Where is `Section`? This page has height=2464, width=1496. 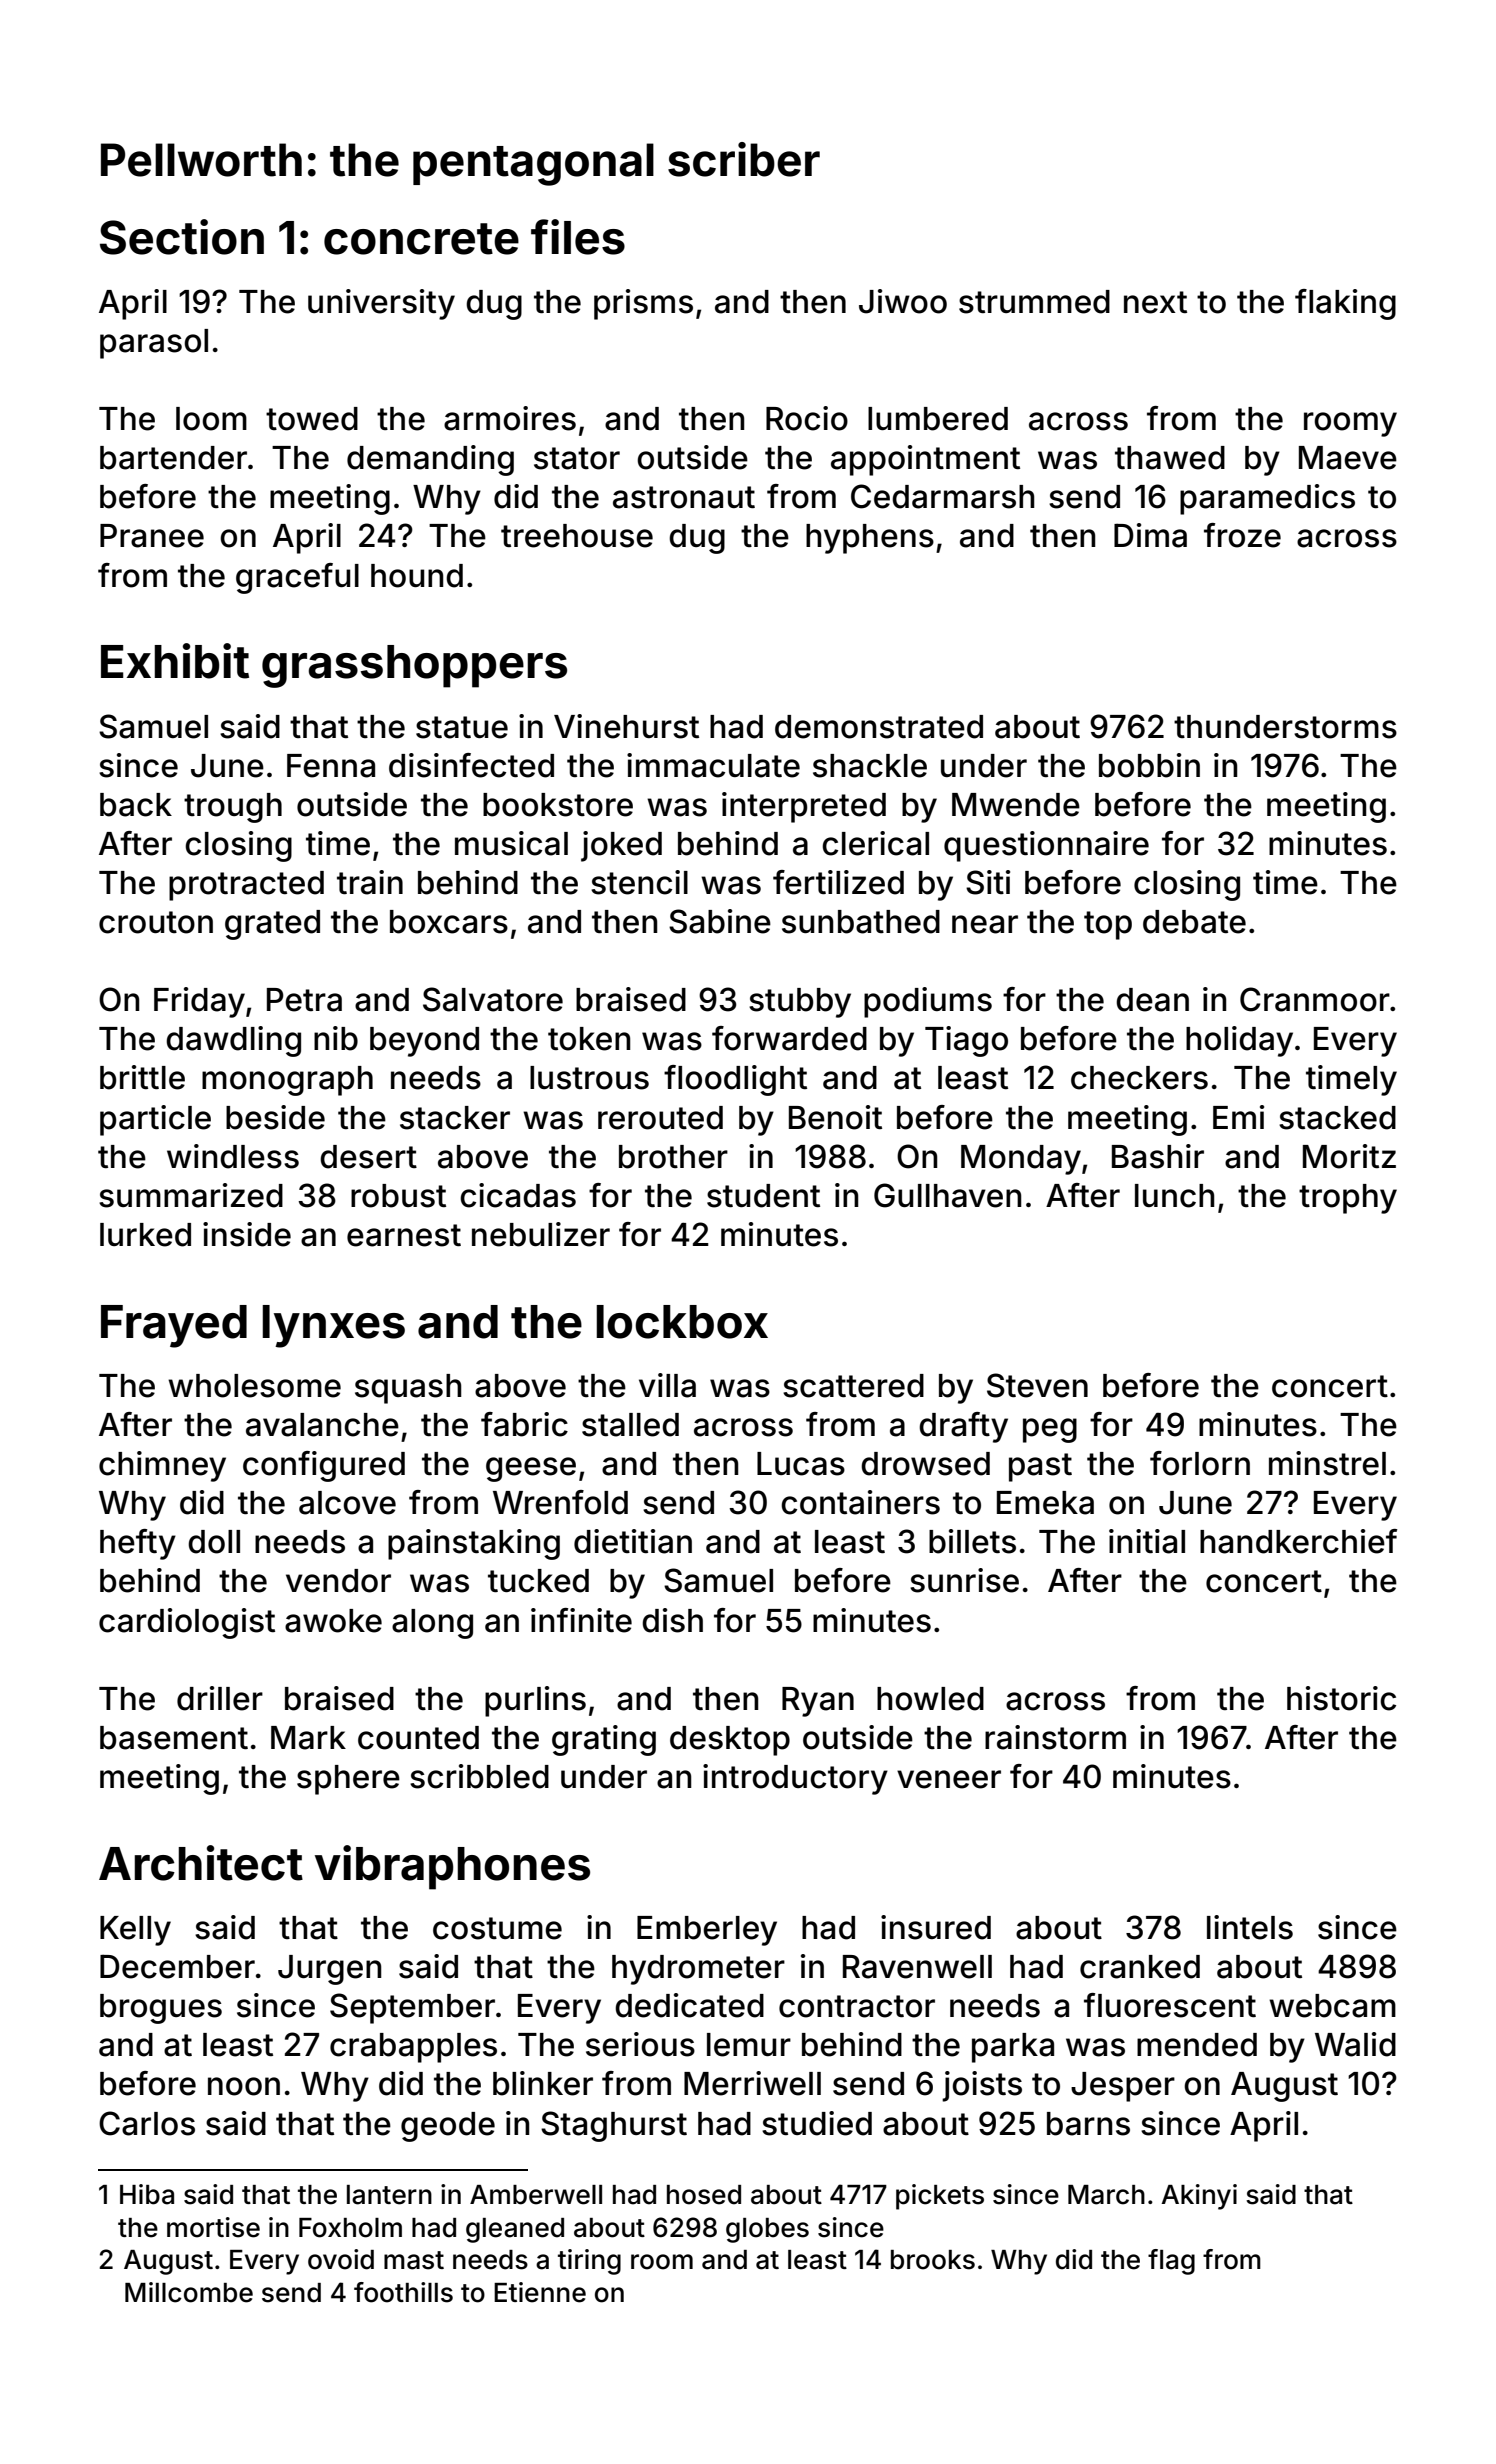
Section is located at coordinates (182, 237).
